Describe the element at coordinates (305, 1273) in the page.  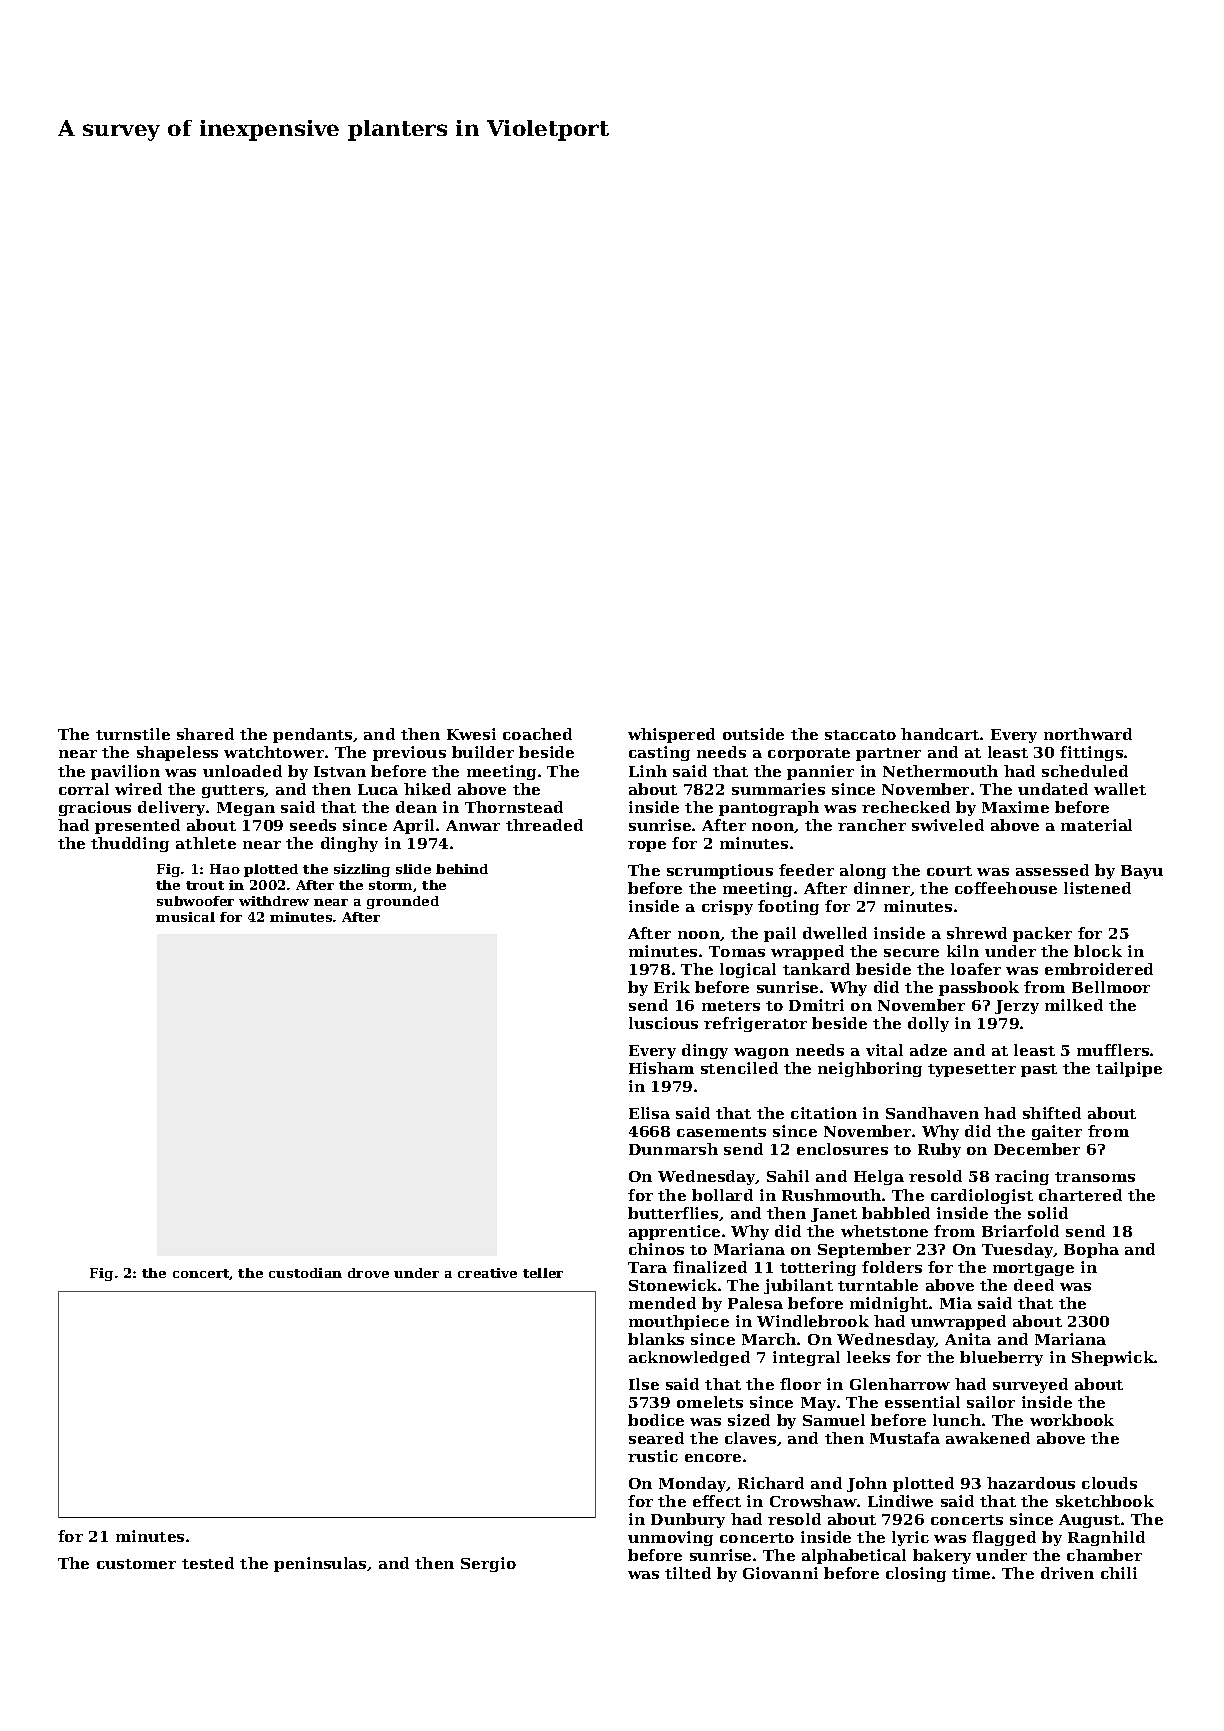
I see `custodian` at that location.
